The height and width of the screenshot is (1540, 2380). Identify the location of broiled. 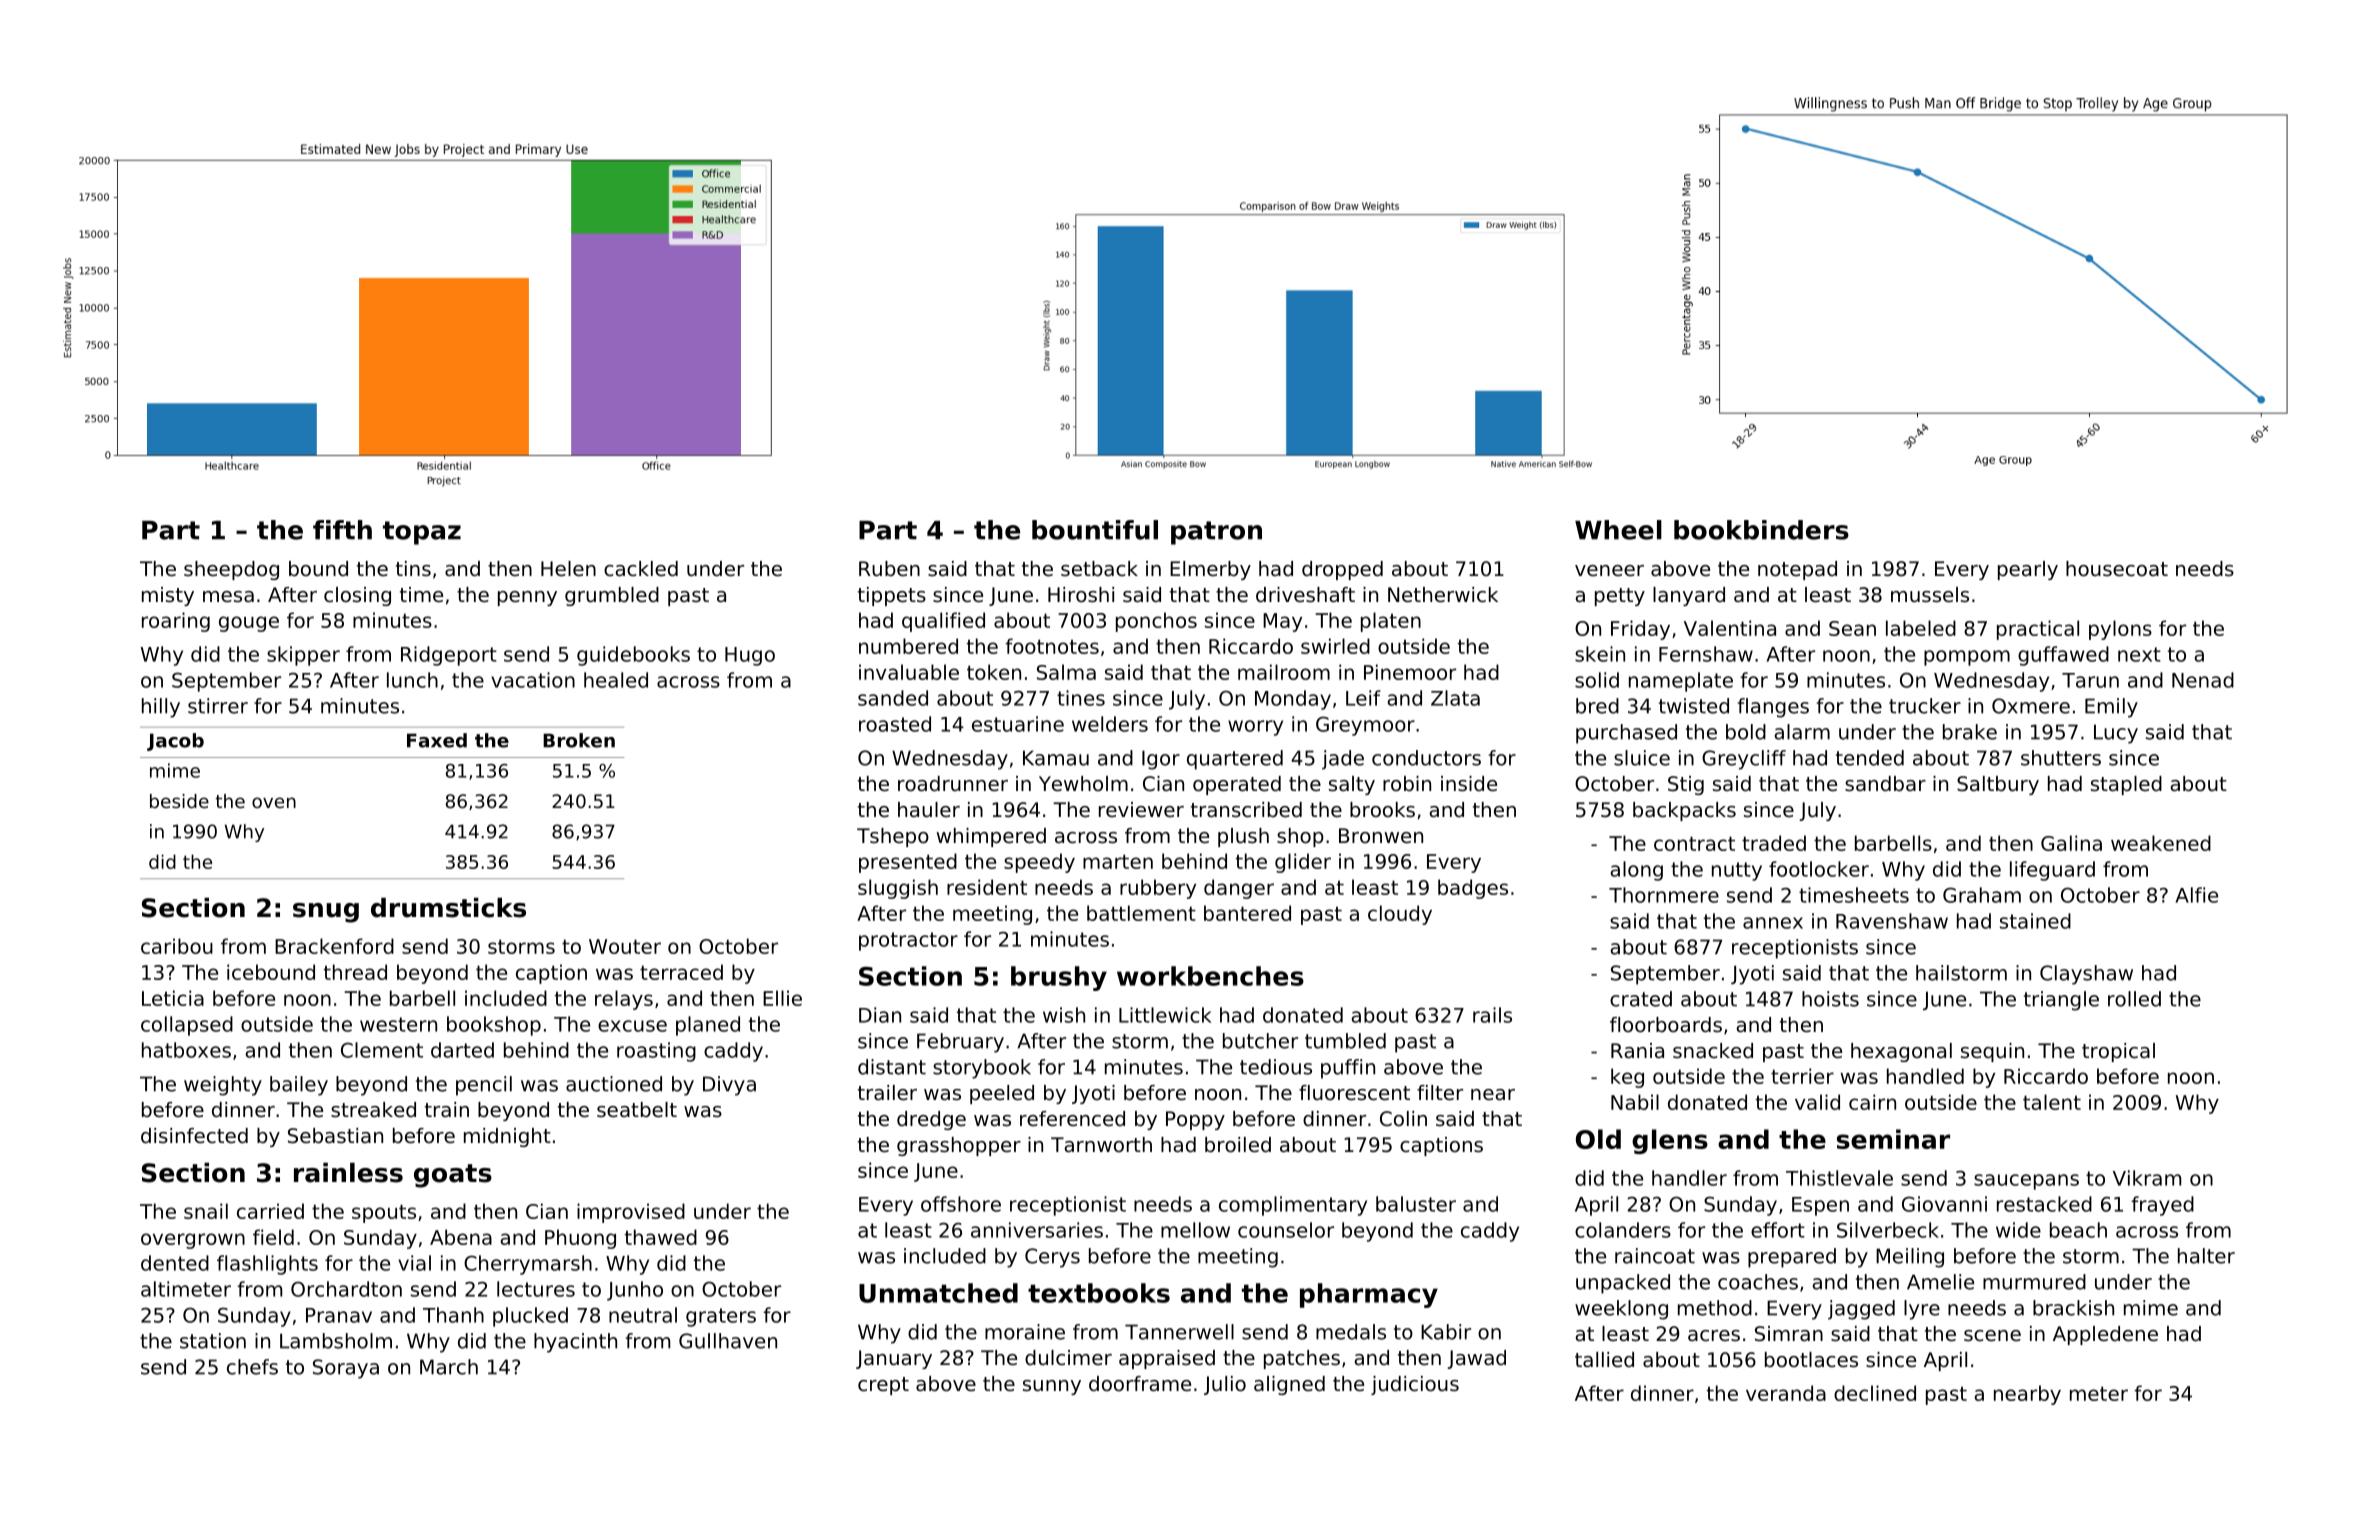
(1238, 1145).
